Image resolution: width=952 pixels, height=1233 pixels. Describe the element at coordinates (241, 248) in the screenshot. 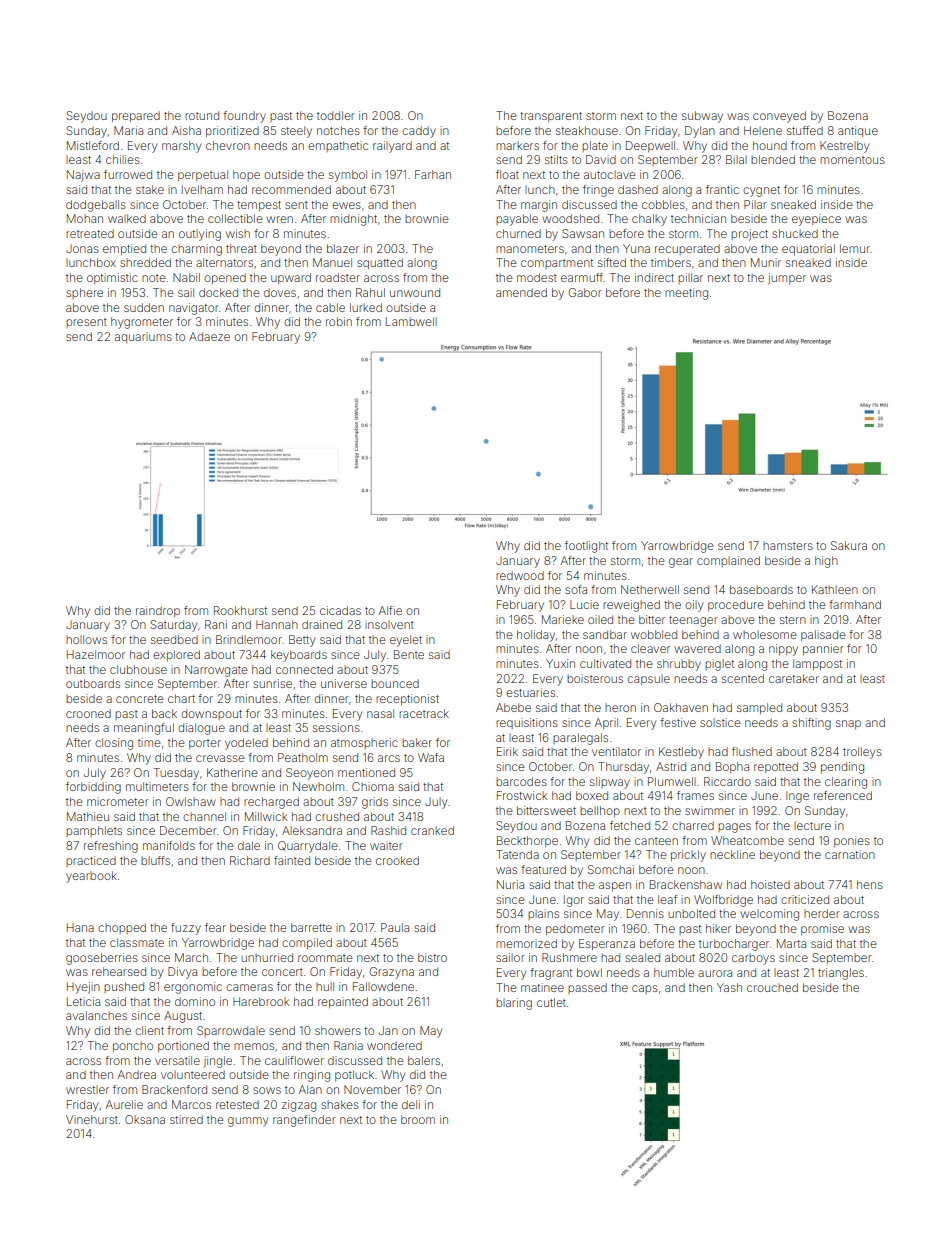

I see `threat` at that location.
